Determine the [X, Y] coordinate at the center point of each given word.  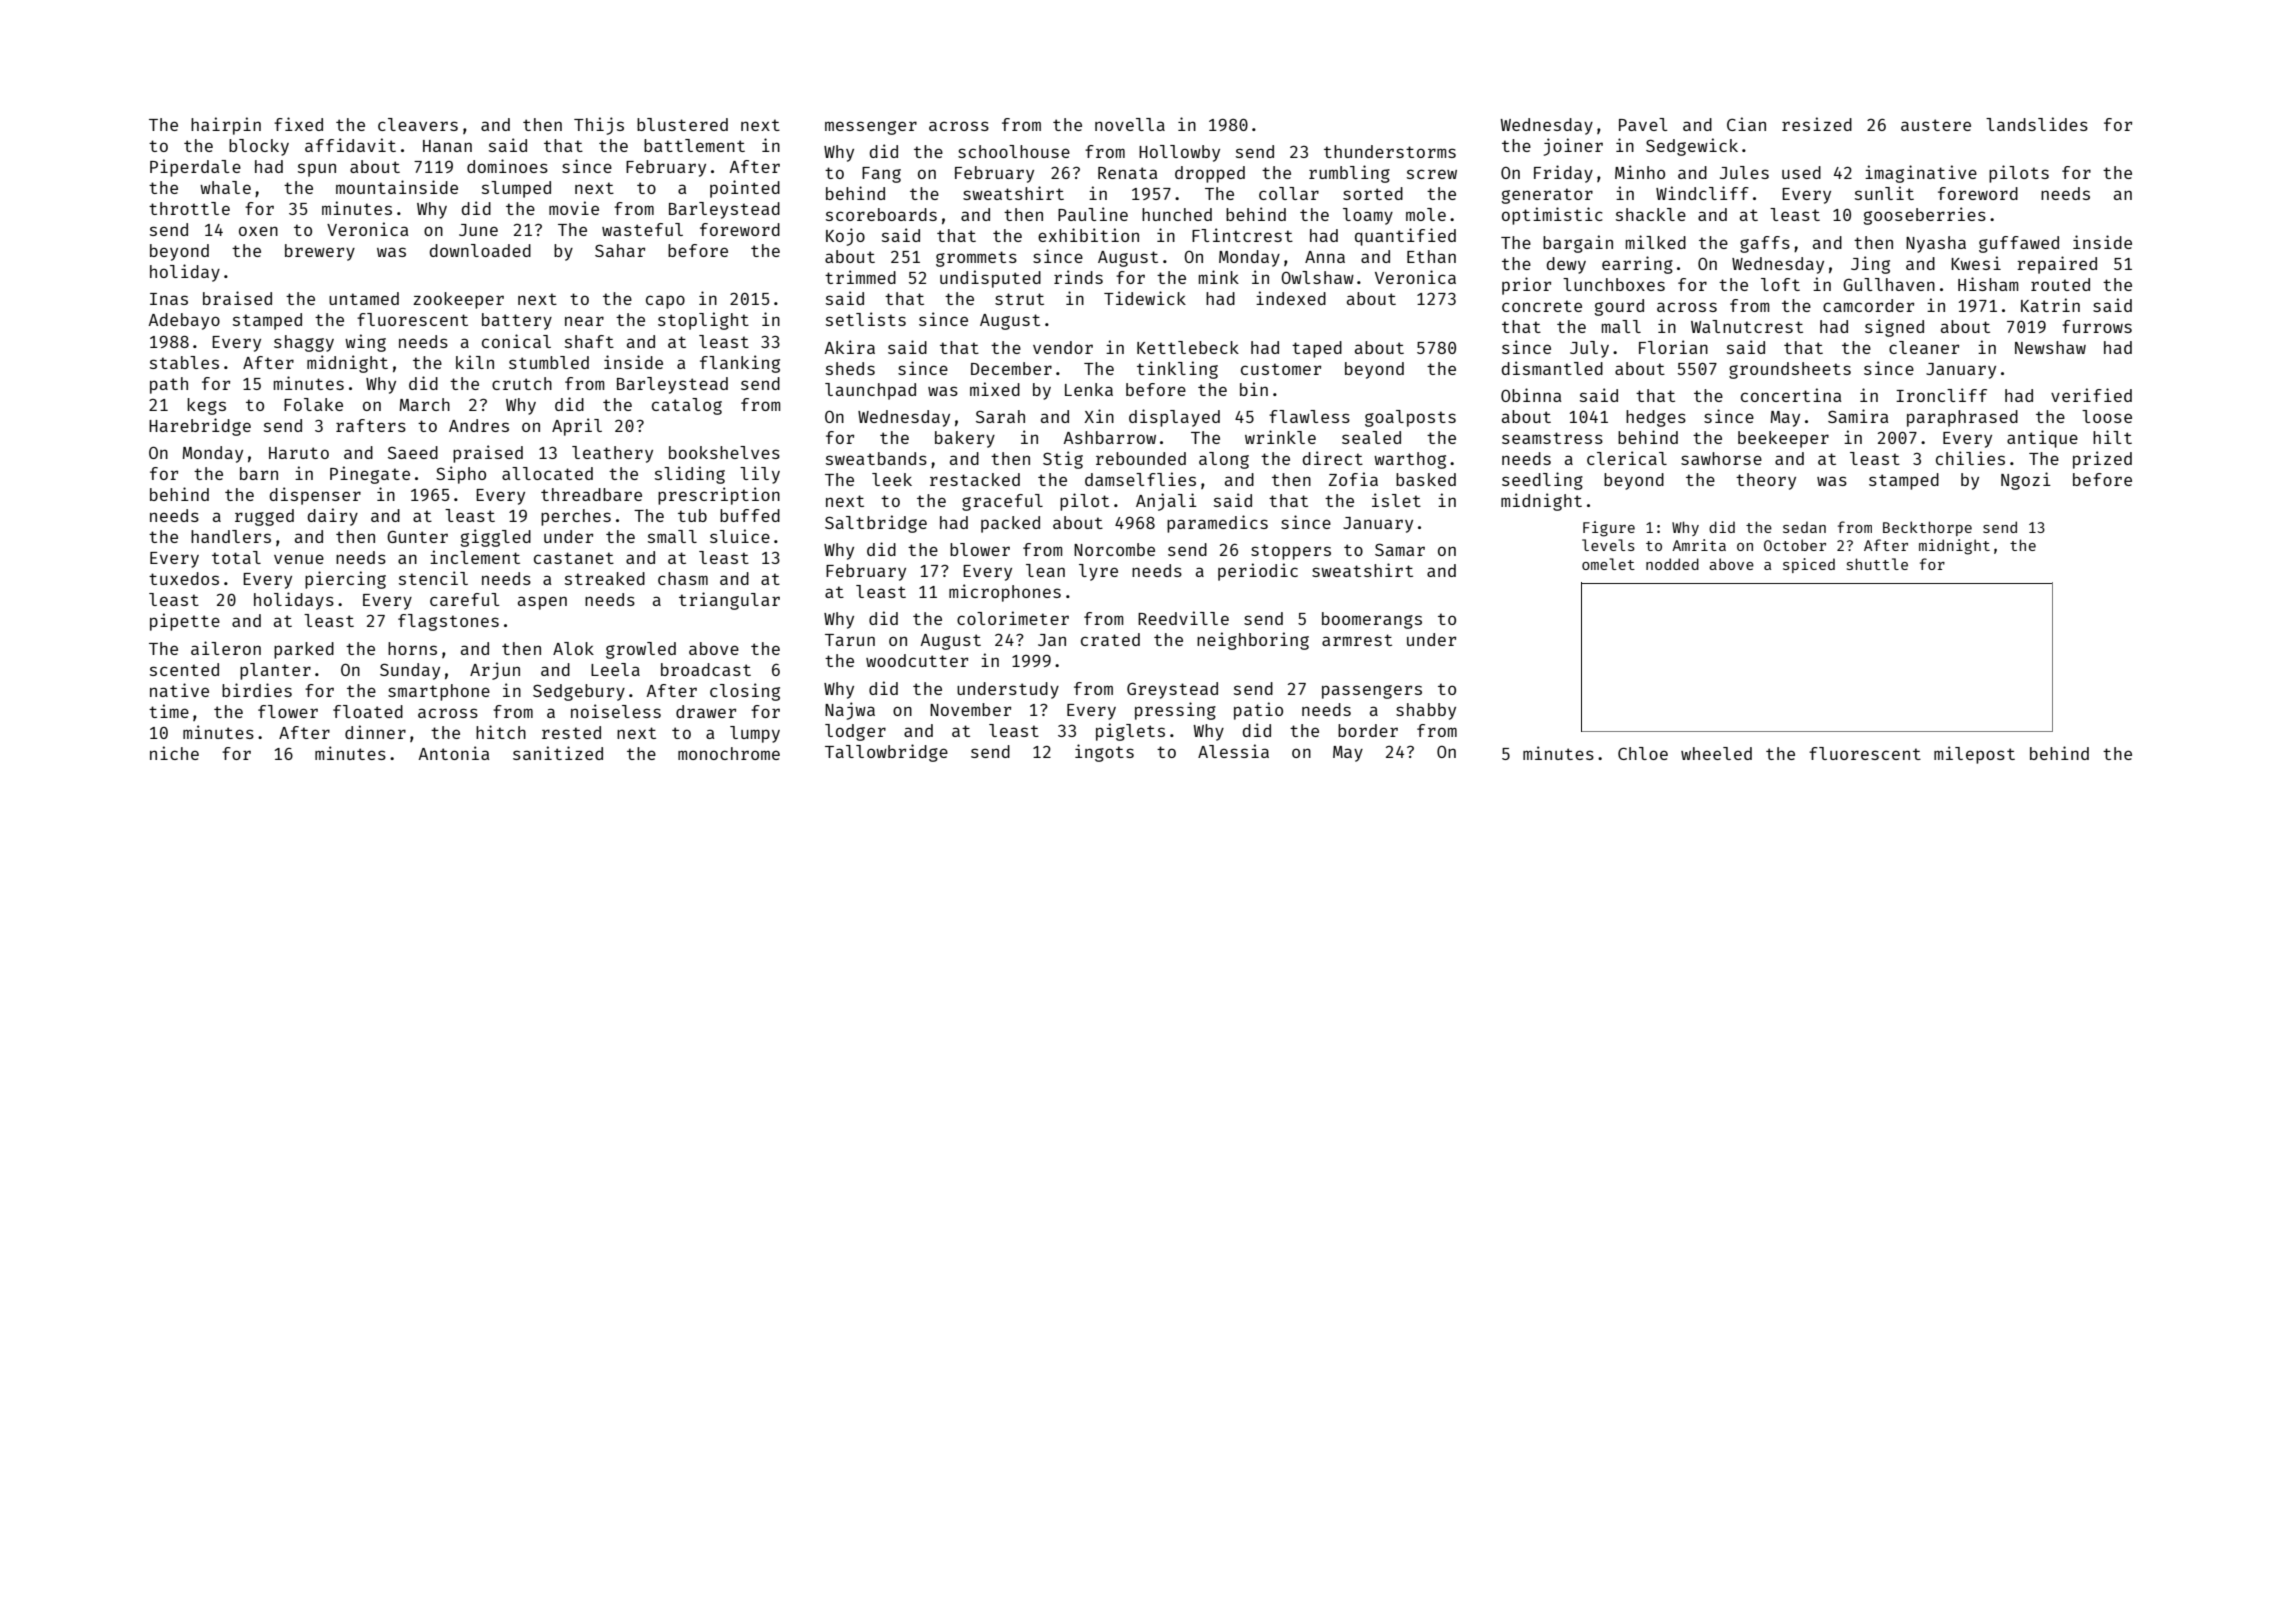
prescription [719, 496]
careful [465, 599]
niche [174, 753]
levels [1608, 545]
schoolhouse [1014, 151]
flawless [1309, 416]
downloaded [480, 250]
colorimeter [1013, 618]
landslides [2037, 124]
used [1801, 172]
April [577, 427]
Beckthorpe [1927, 528]
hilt [2112, 437]
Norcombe [1114, 549]
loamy [1368, 216]
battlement [694, 145]
